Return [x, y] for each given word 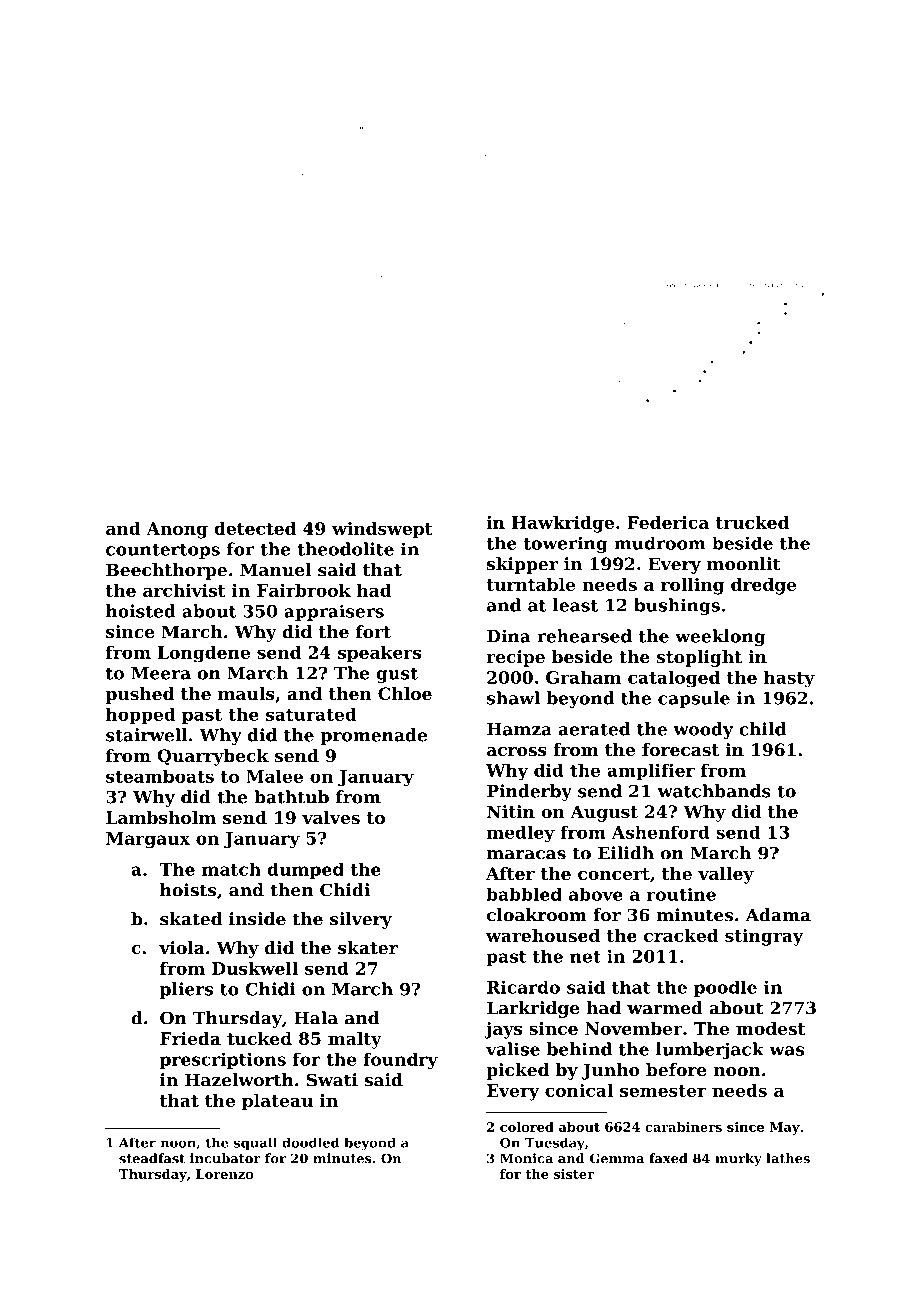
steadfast [152, 1158]
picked [517, 1071]
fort [373, 632]
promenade [374, 736]
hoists [188, 890]
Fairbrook [304, 590]
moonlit [744, 564]
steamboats [160, 776]
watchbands [714, 791]
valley [726, 875]
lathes [788, 1158]
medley [521, 834]
